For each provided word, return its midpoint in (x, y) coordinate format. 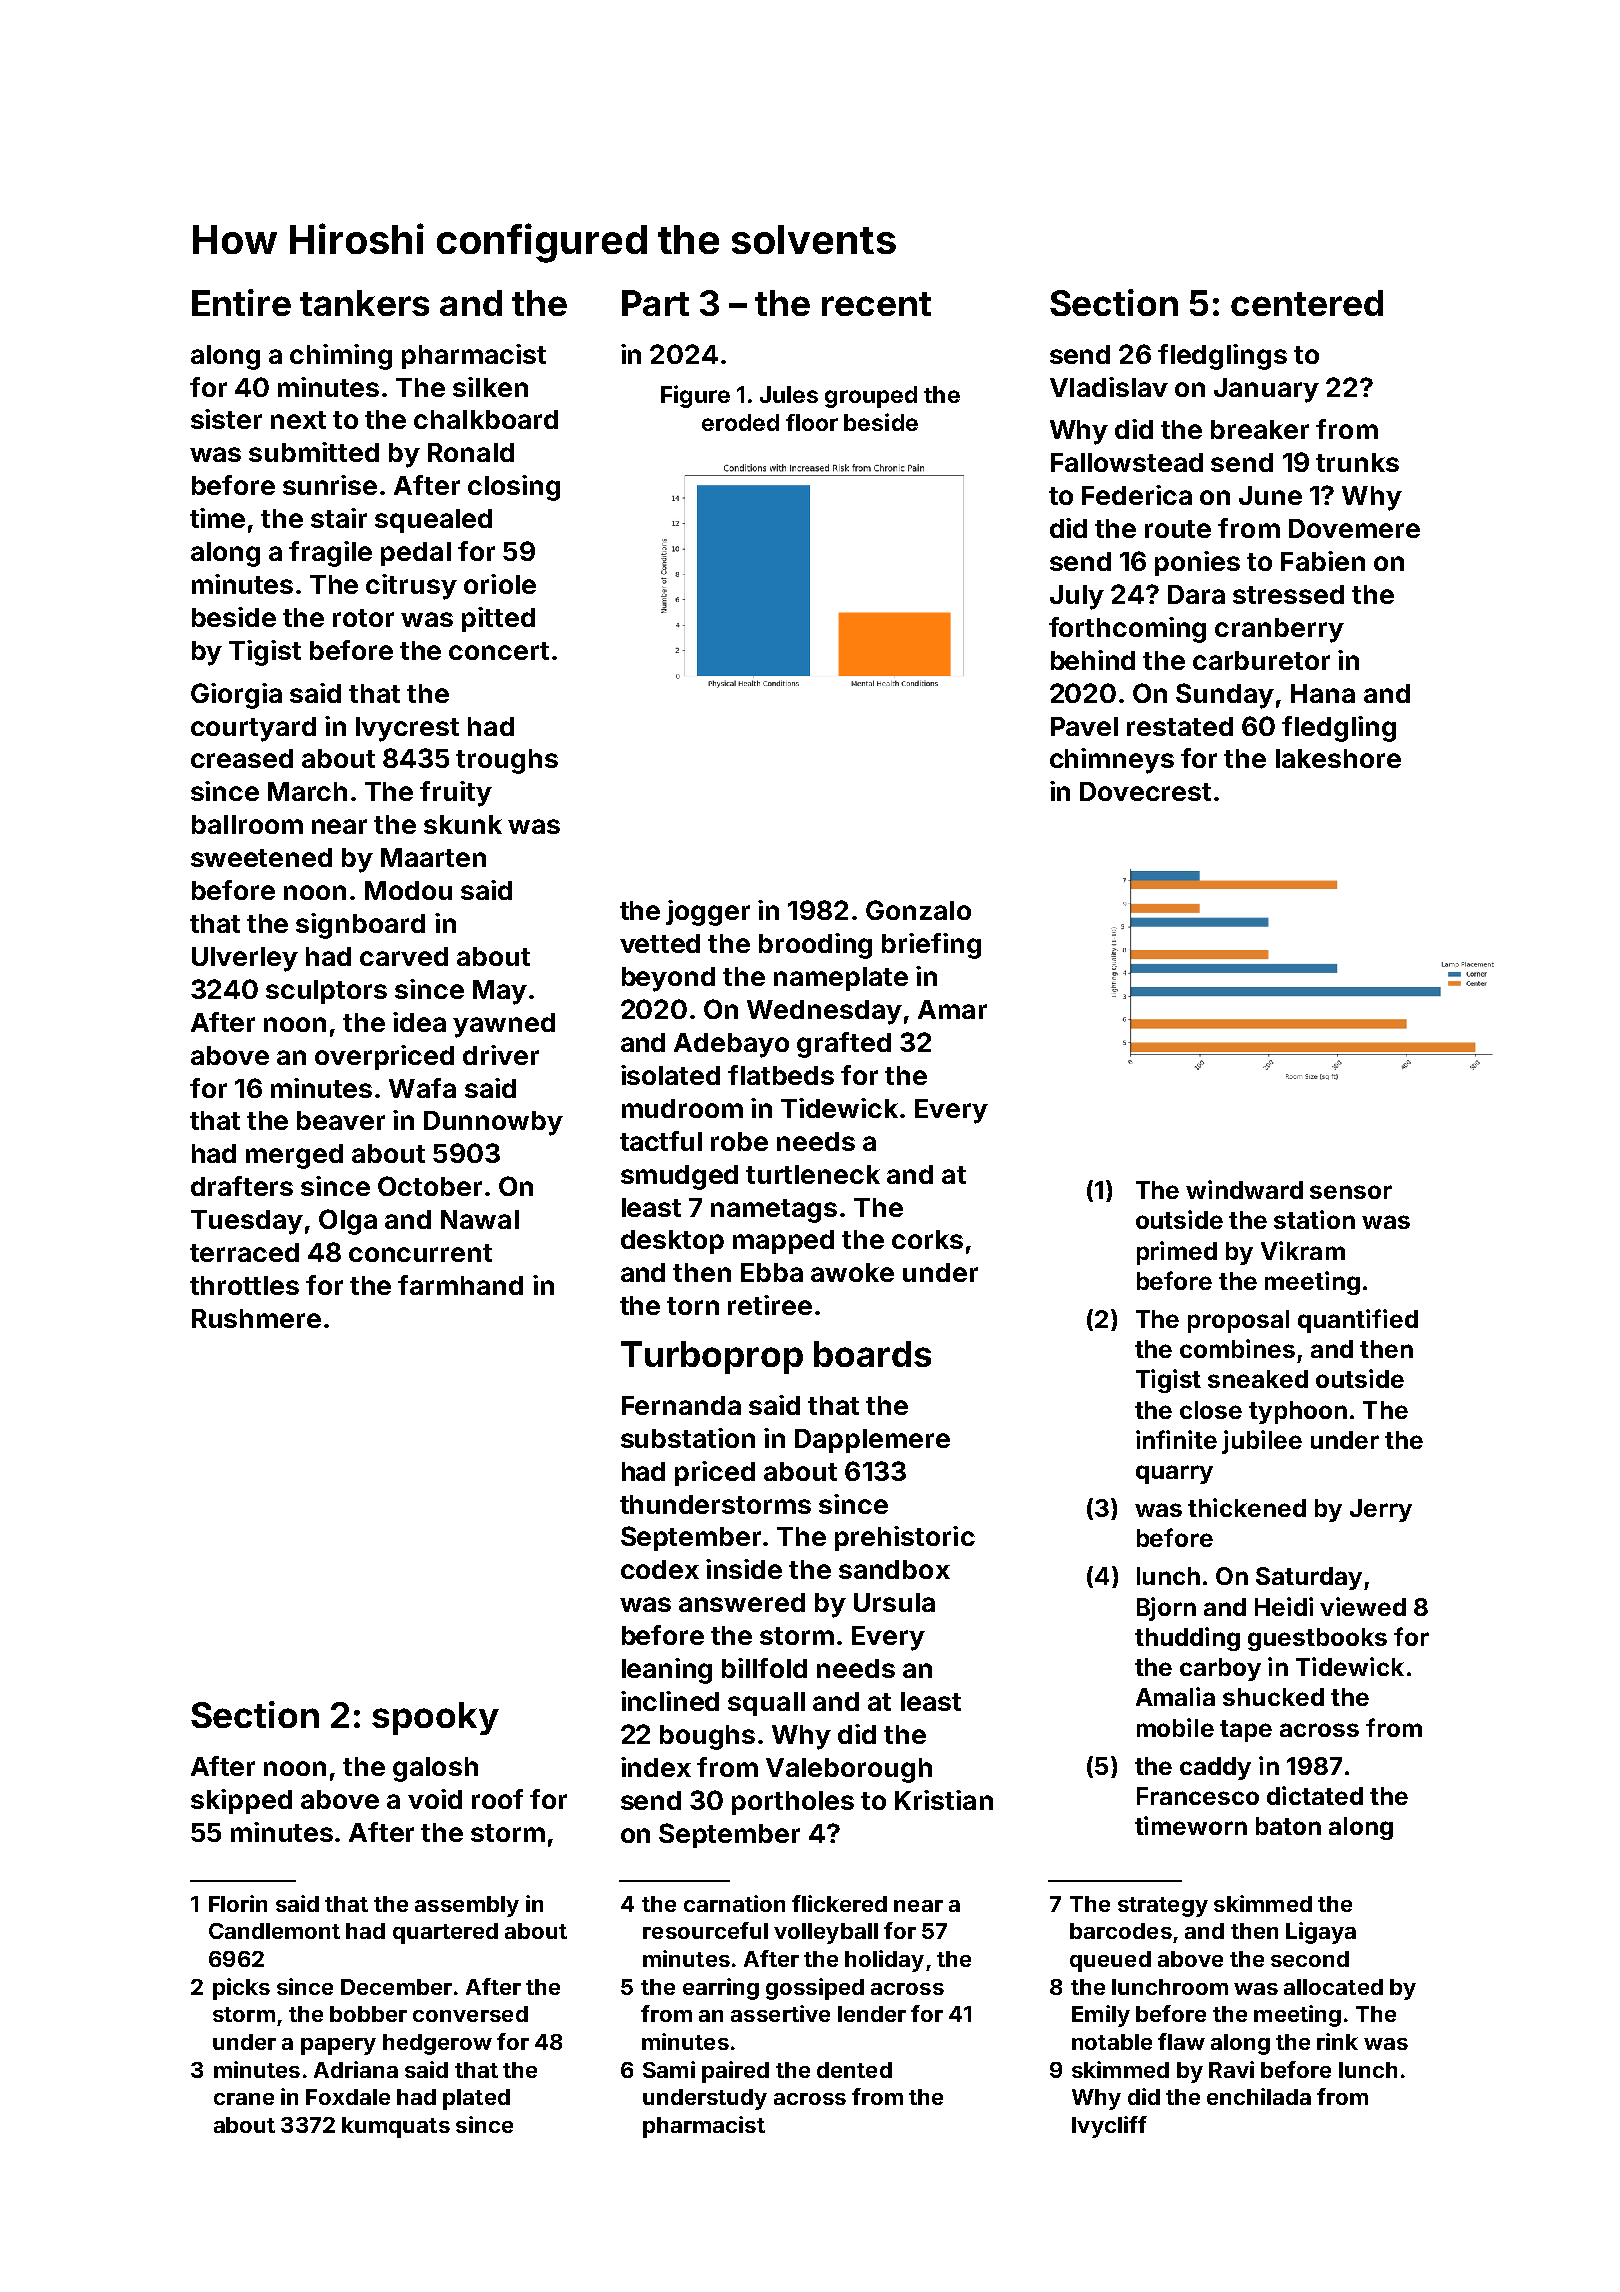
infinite (1176, 1439)
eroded (740, 422)
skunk (463, 824)
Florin (238, 1903)
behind (1093, 660)
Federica (1137, 495)
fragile (330, 554)
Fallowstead (1127, 462)
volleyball (826, 1933)
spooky (435, 1718)
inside (744, 1569)
